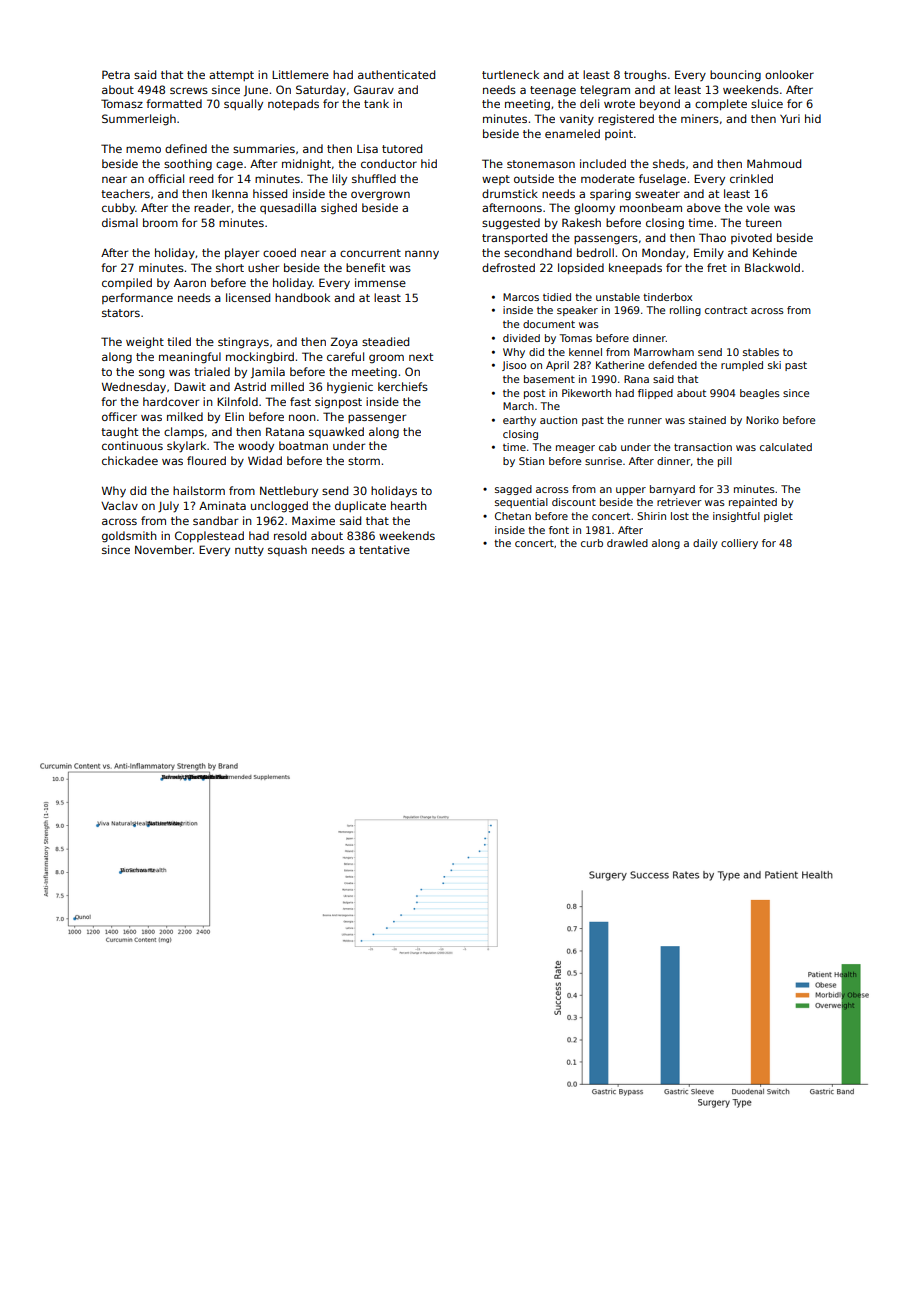 This image has height=1308, width=924. Describe the element at coordinates (726, 310) in the image. I see `contract` at that location.
